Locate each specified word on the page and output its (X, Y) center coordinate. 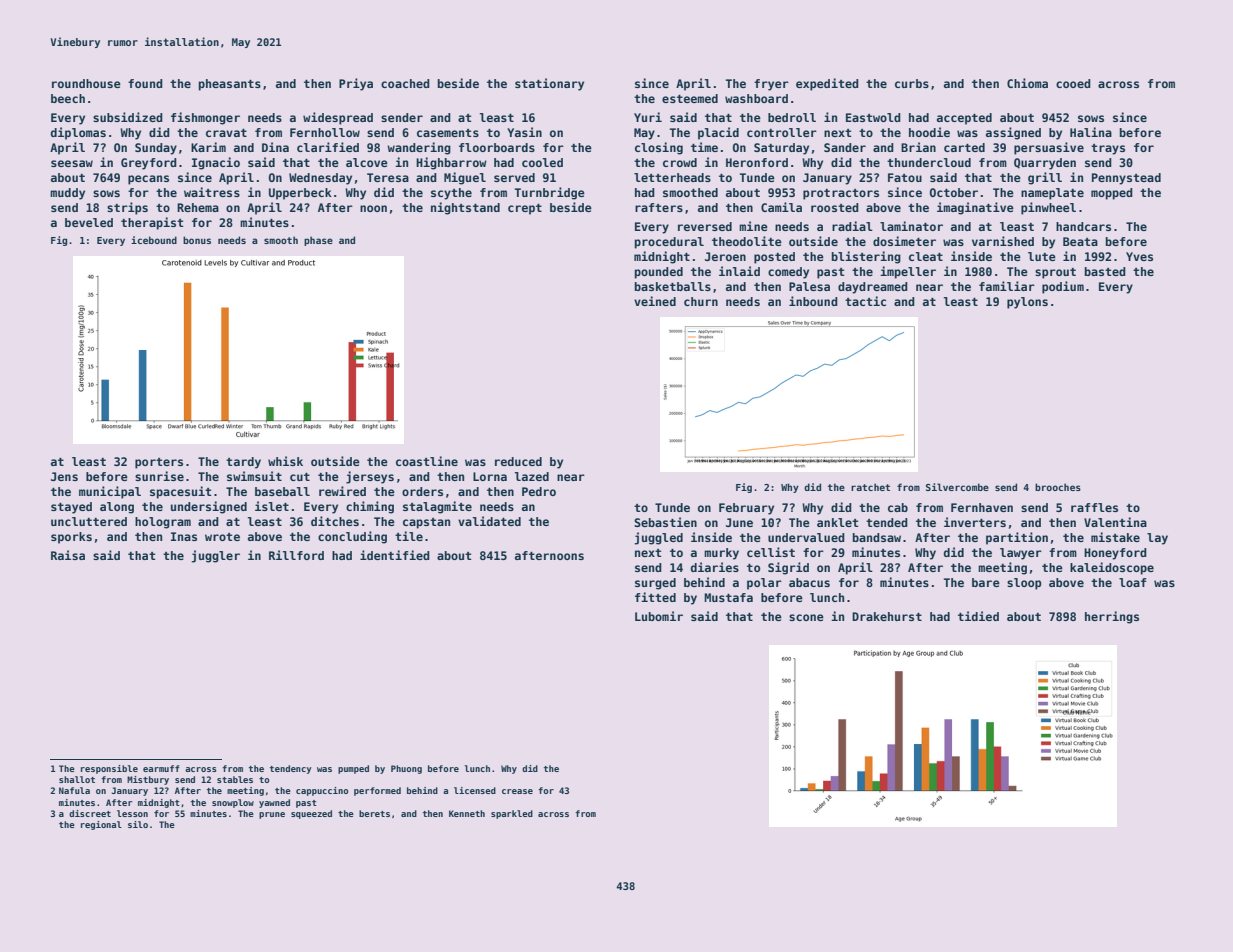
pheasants (230, 85)
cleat (926, 256)
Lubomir (659, 616)
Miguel (465, 178)
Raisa (68, 555)
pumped (353, 769)
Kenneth (467, 813)
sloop (1024, 584)
